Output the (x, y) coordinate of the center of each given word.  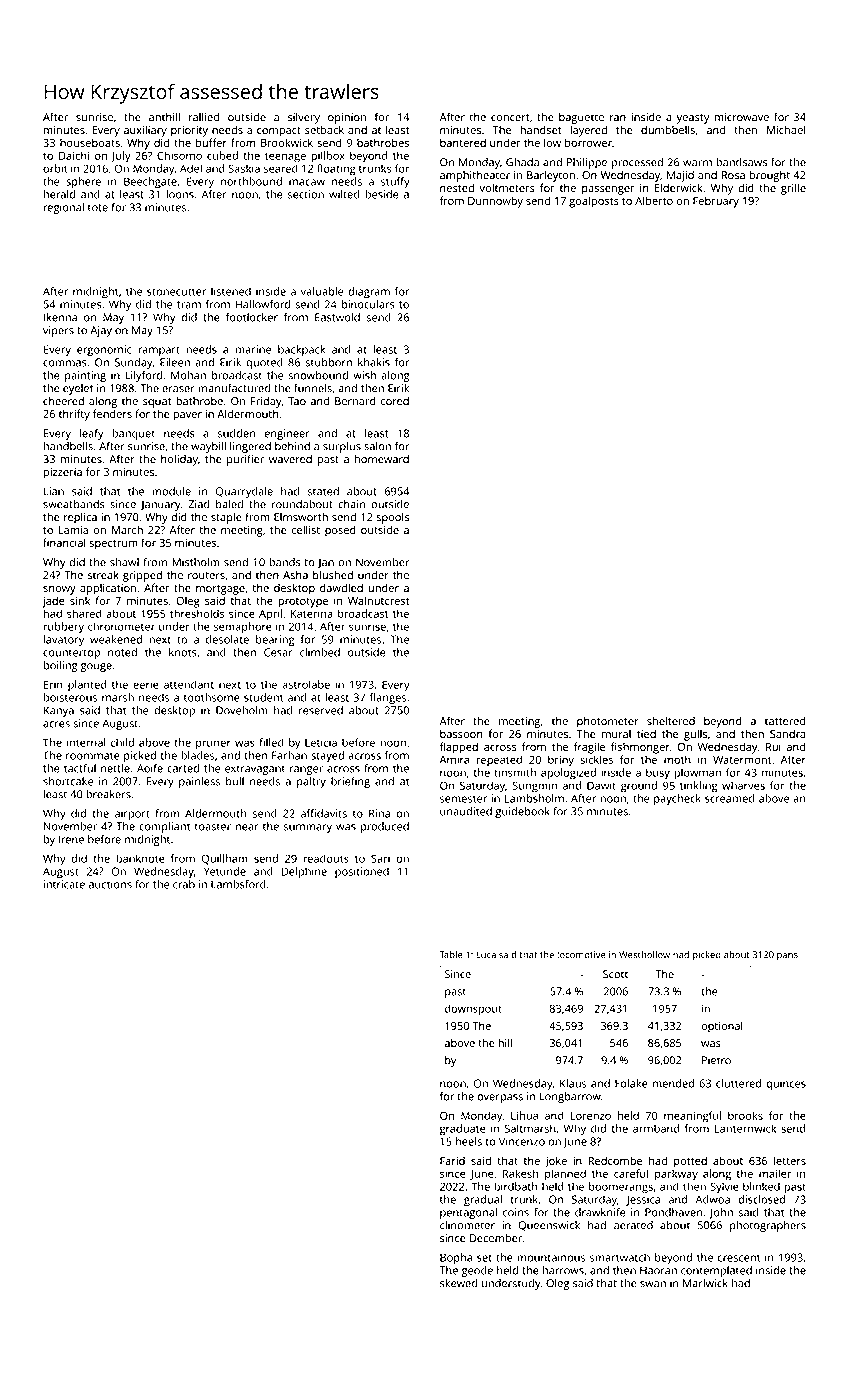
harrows (563, 1270)
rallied (204, 117)
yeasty (693, 119)
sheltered (671, 721)
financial (64, 542)
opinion (347, 118)
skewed (459, 1283)
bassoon (461, 733)
